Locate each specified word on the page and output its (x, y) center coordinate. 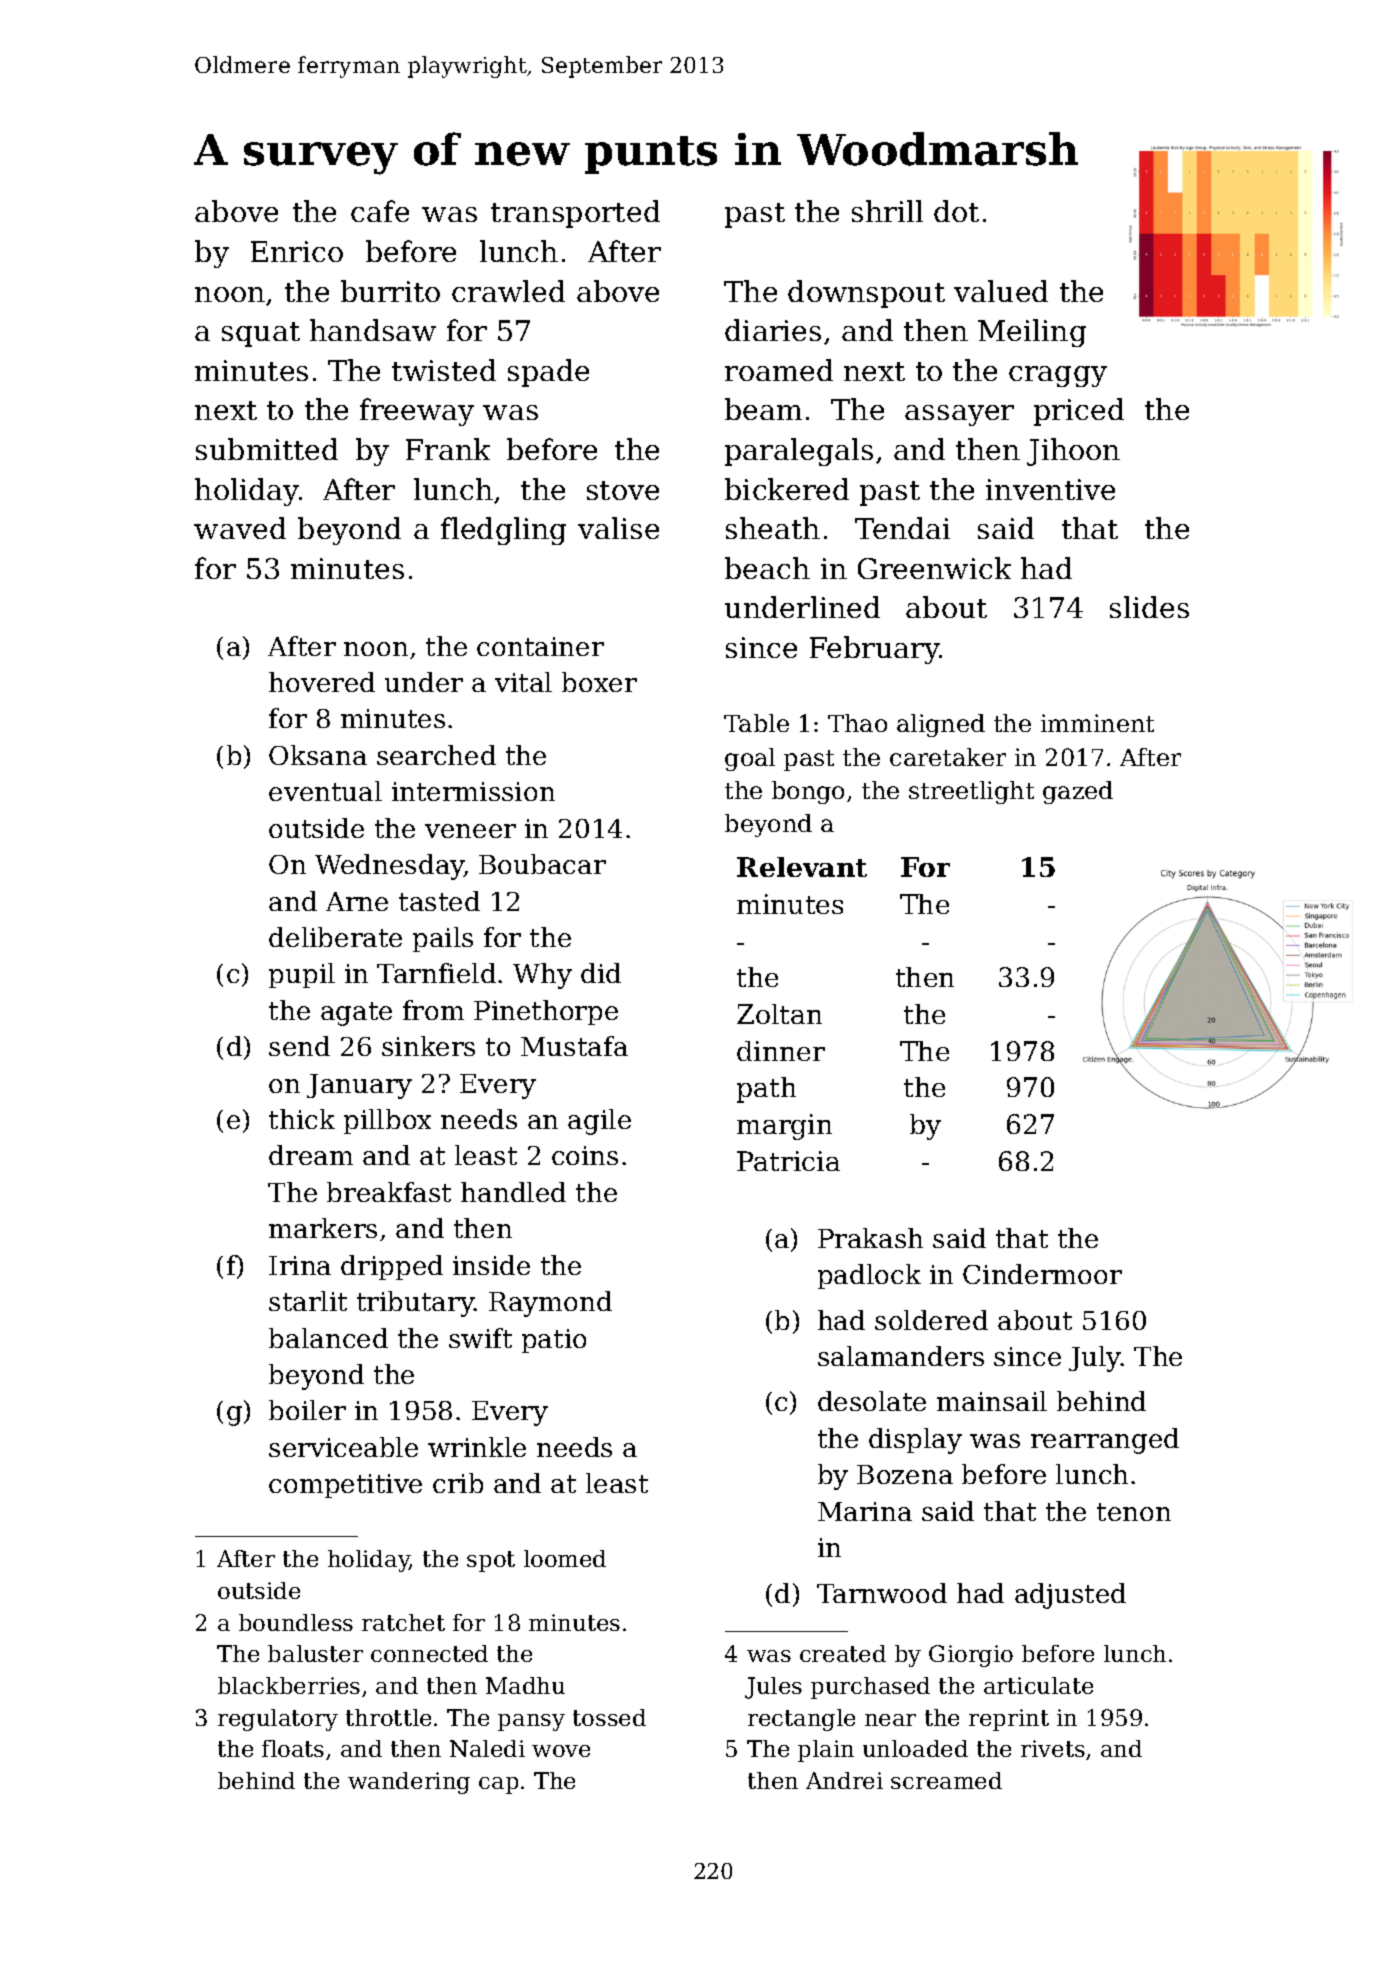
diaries (773, 330)
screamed (946, 1780)
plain (826, 1751)
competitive (345, 1486)
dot (956, 211)
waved (240, 528)
